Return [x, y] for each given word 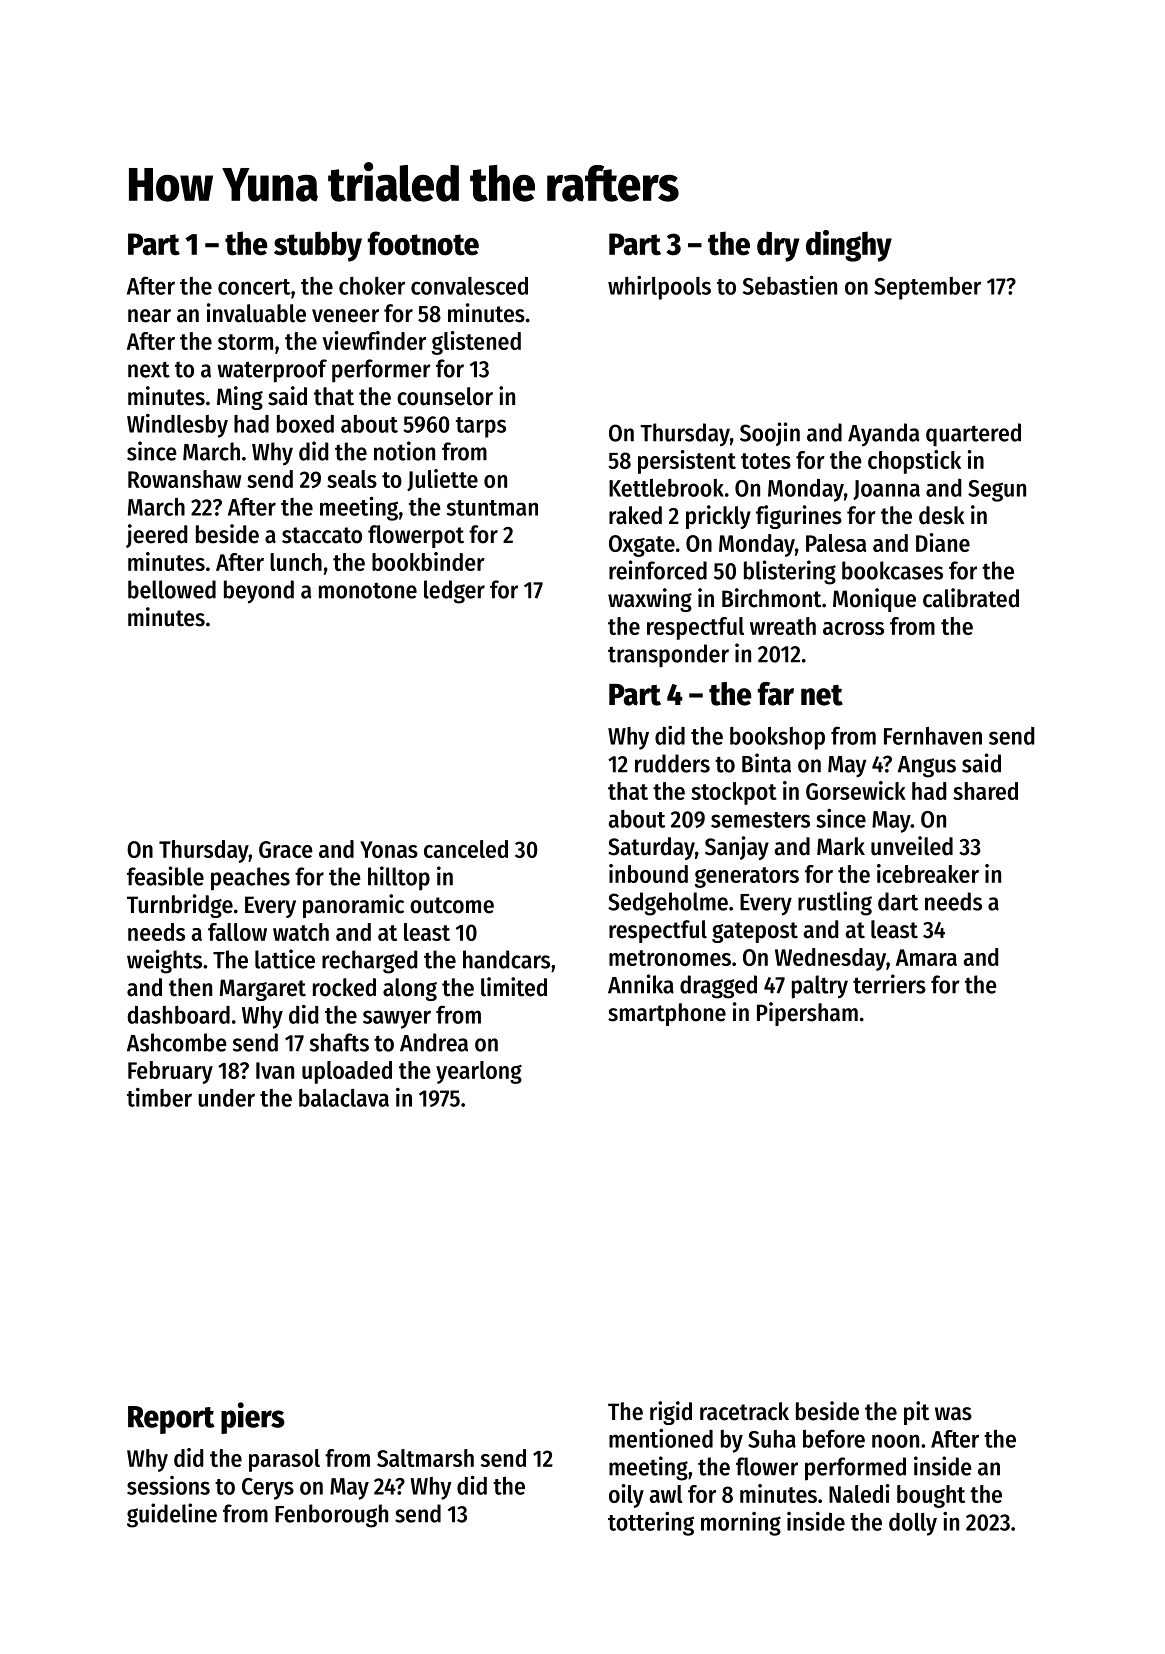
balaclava [344, 1098]
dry [778, 246]
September [927, 288]
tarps [481, 427]
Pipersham [807, 1014]
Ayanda [883, 435]
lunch [296, 562]
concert [254, 287]
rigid [671, 1413]
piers [253, 1418]
